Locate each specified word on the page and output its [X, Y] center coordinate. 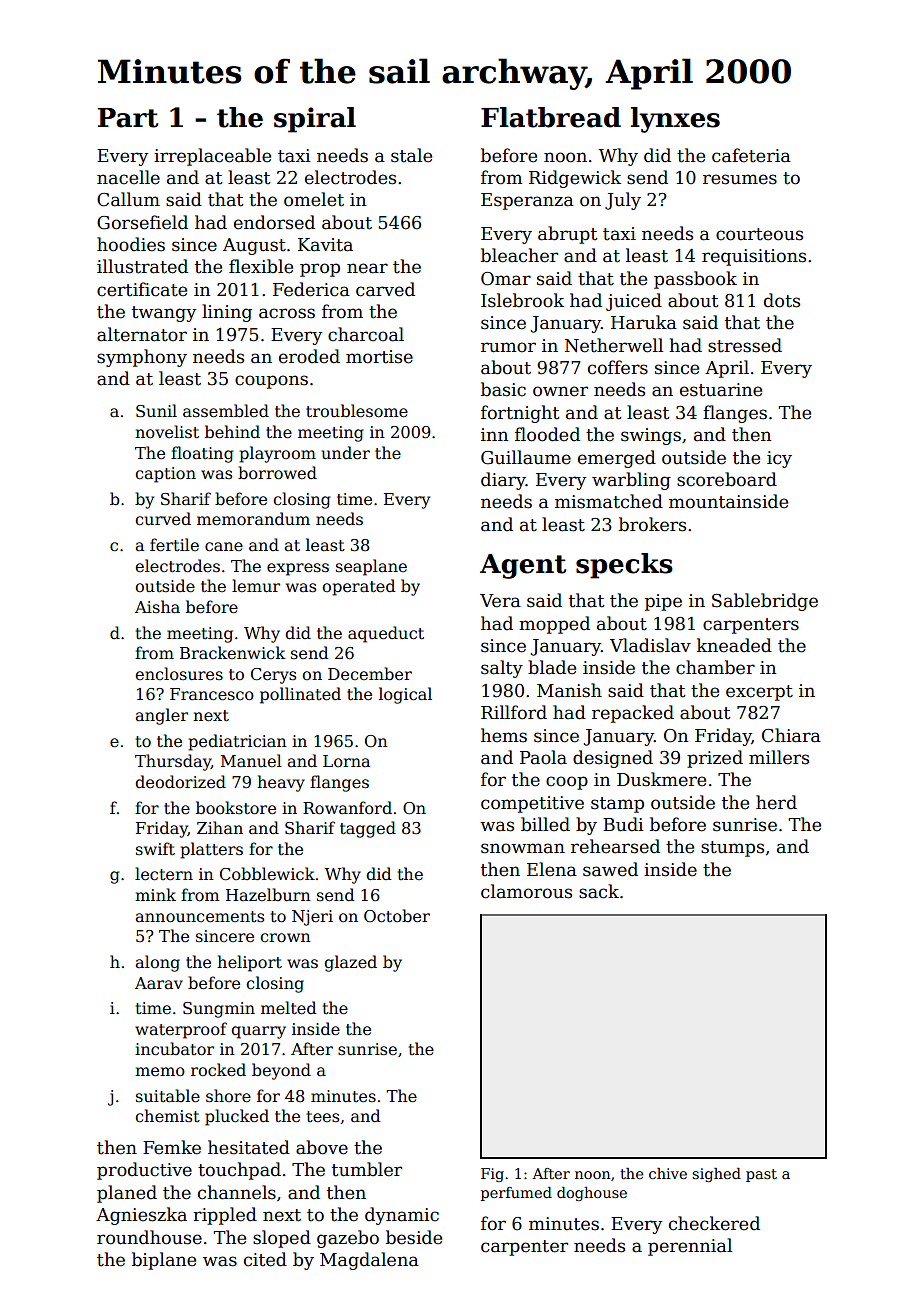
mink [155, 894]
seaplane [371, 567]
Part [128, 118]
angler [161, 716]
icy [779, 459]
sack [599, 891]
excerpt [759, 693]
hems [504, 735]
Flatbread [551, 117]
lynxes [675, 120]
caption [165, 475]
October [397, 916]
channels [237, 1192]
